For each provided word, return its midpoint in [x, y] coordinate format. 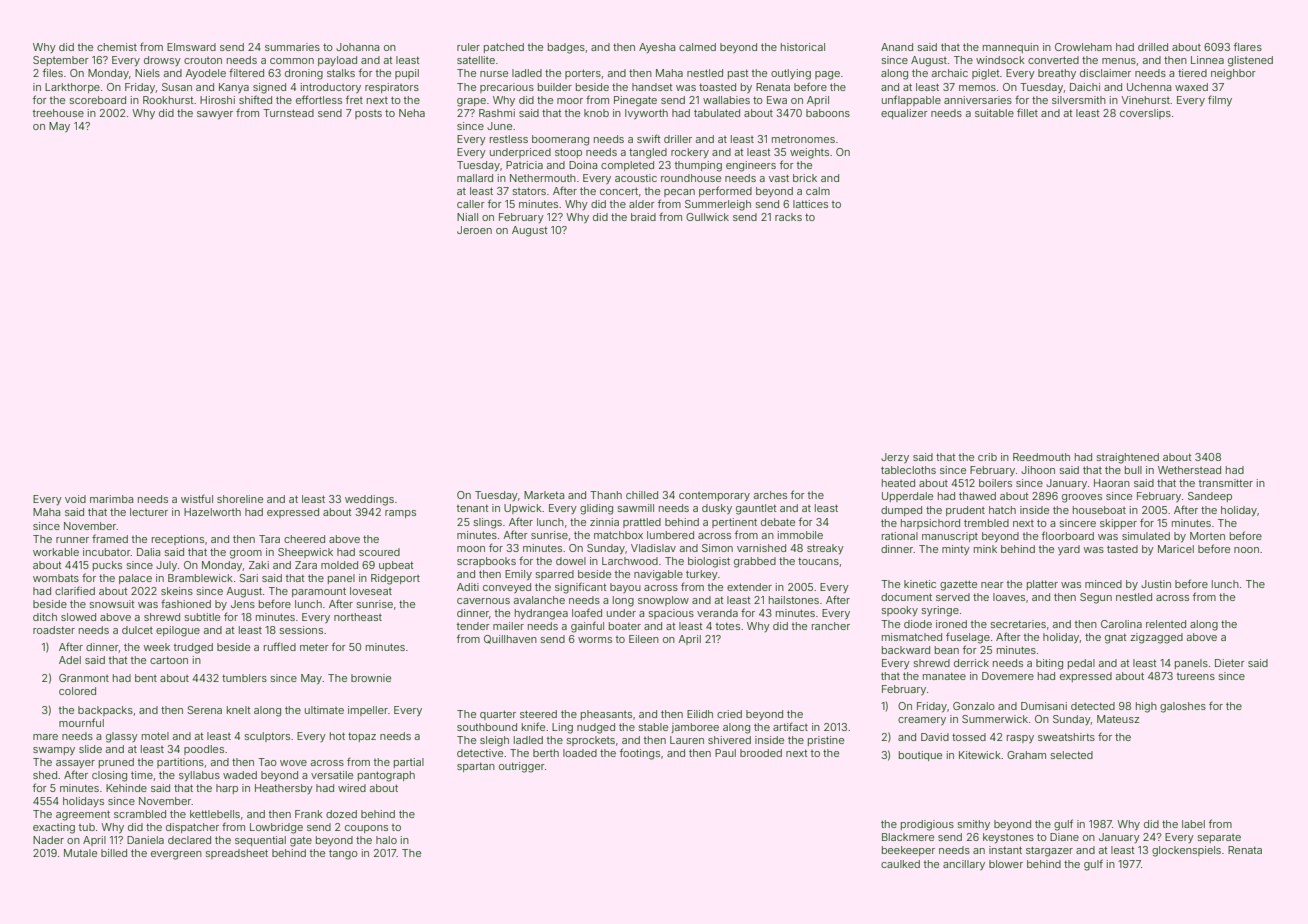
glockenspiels [1186, 851]
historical [803, 47]
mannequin [1011, 48]
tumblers [244, 678]
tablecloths [908, 470]
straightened [1128, 458]
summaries [292, 47]
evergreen [176, 855]
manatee [944, 676]
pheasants [606, 715]
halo [386, 840]
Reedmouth [1041, 457]
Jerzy [895, 458]
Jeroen [474, 230]
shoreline [240, 499]
